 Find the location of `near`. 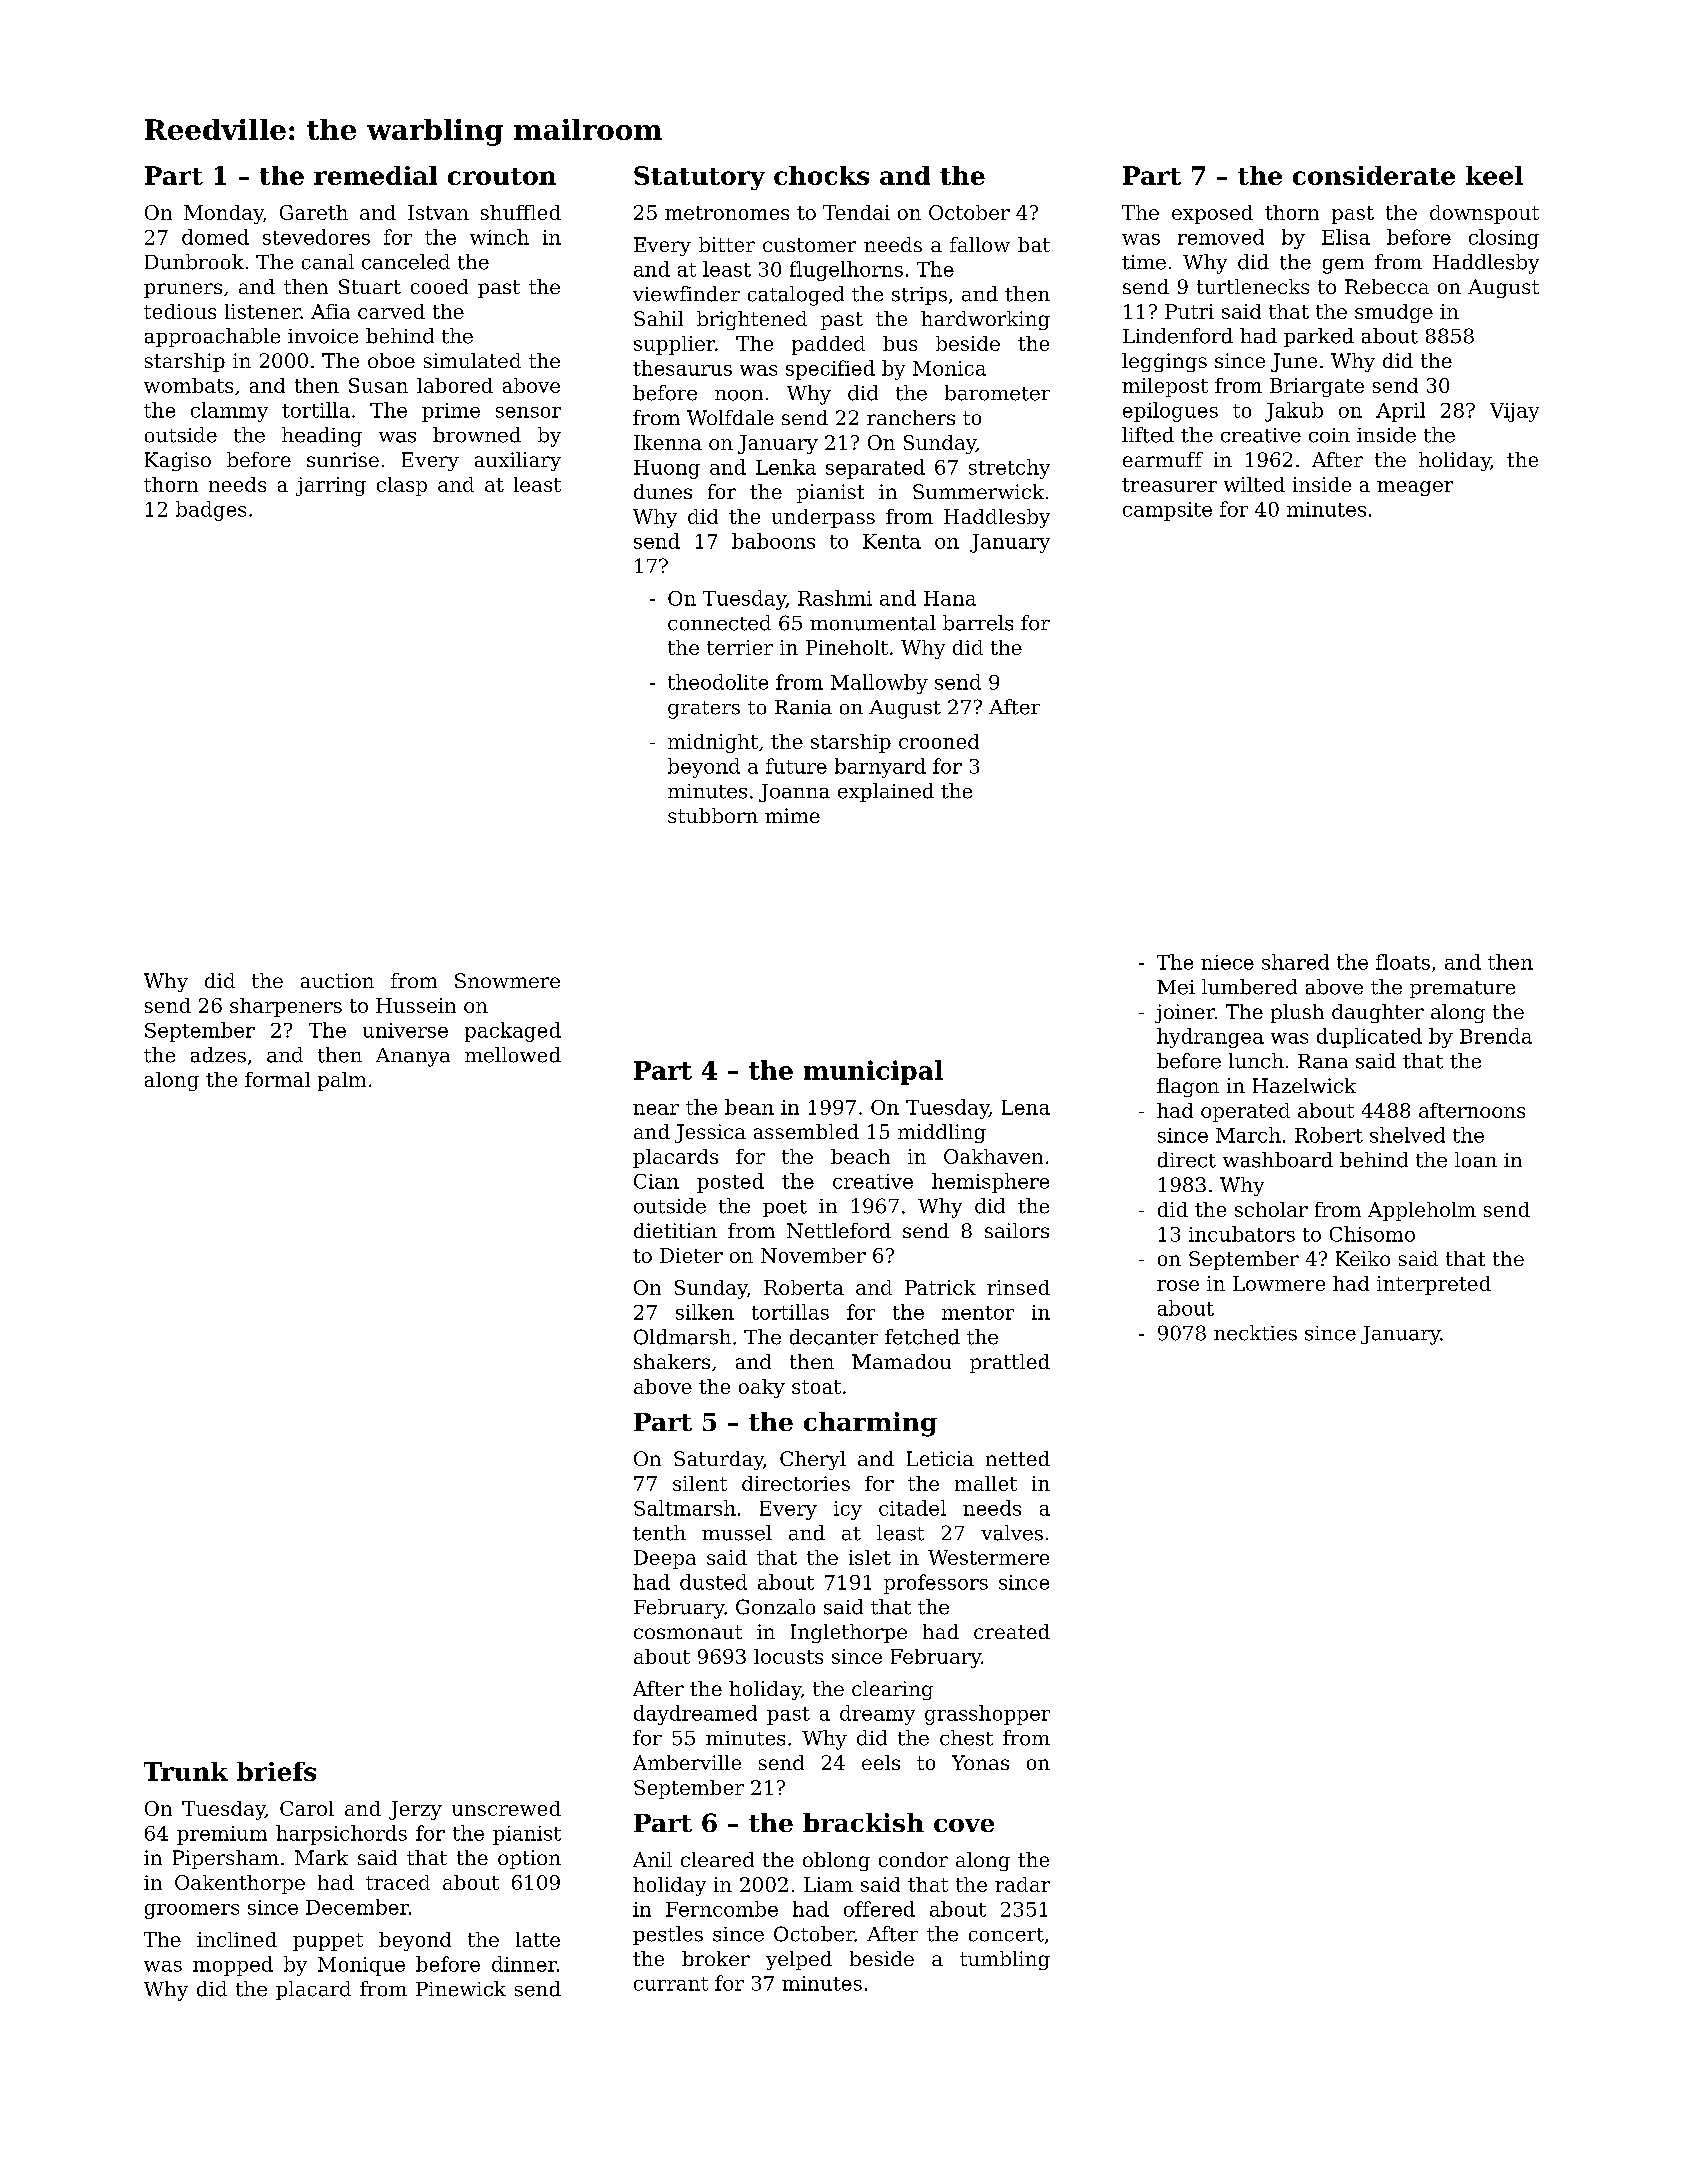

near is located at coordinates (656, 1109).
